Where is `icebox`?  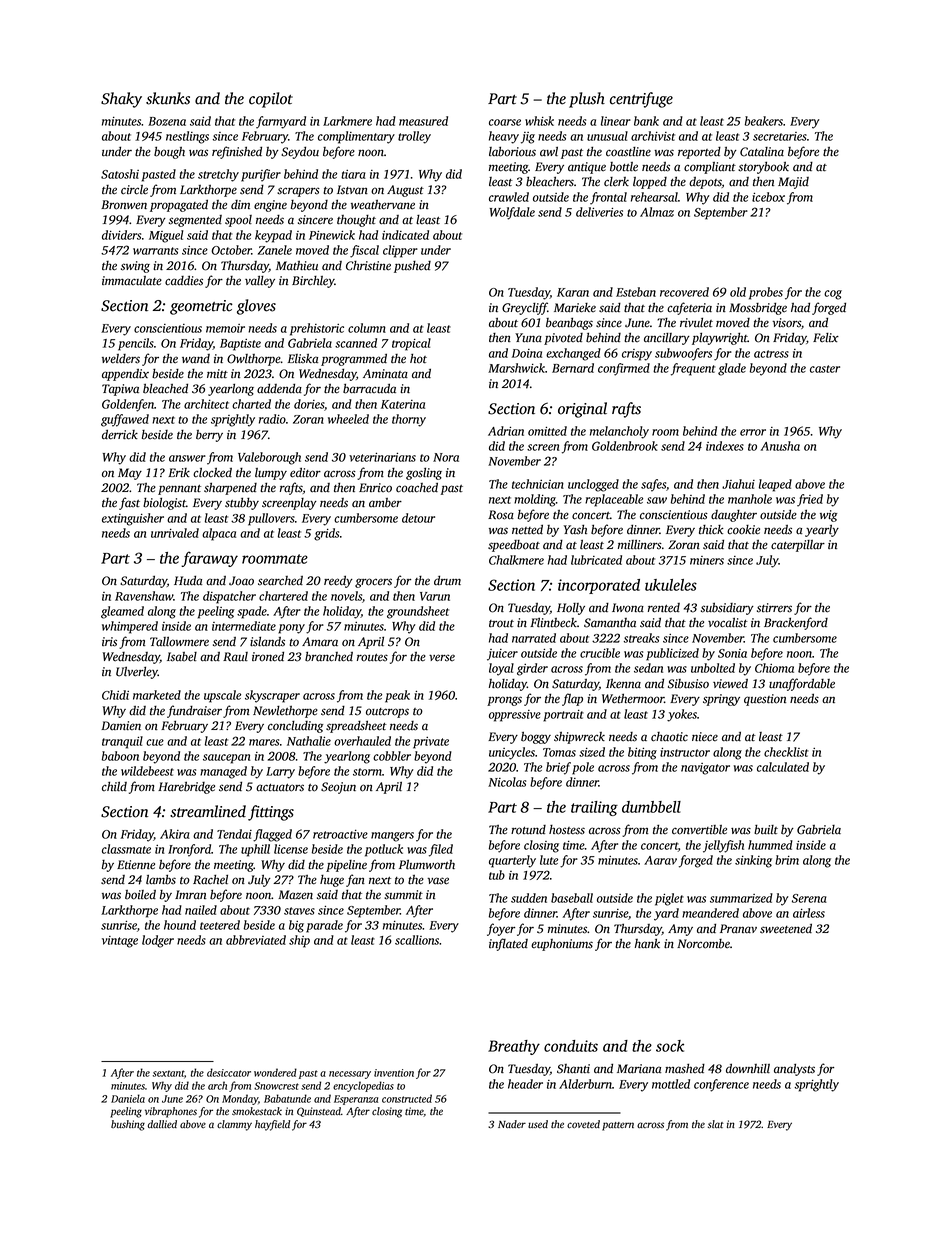 icebox is located at coordinates (768, 197).
